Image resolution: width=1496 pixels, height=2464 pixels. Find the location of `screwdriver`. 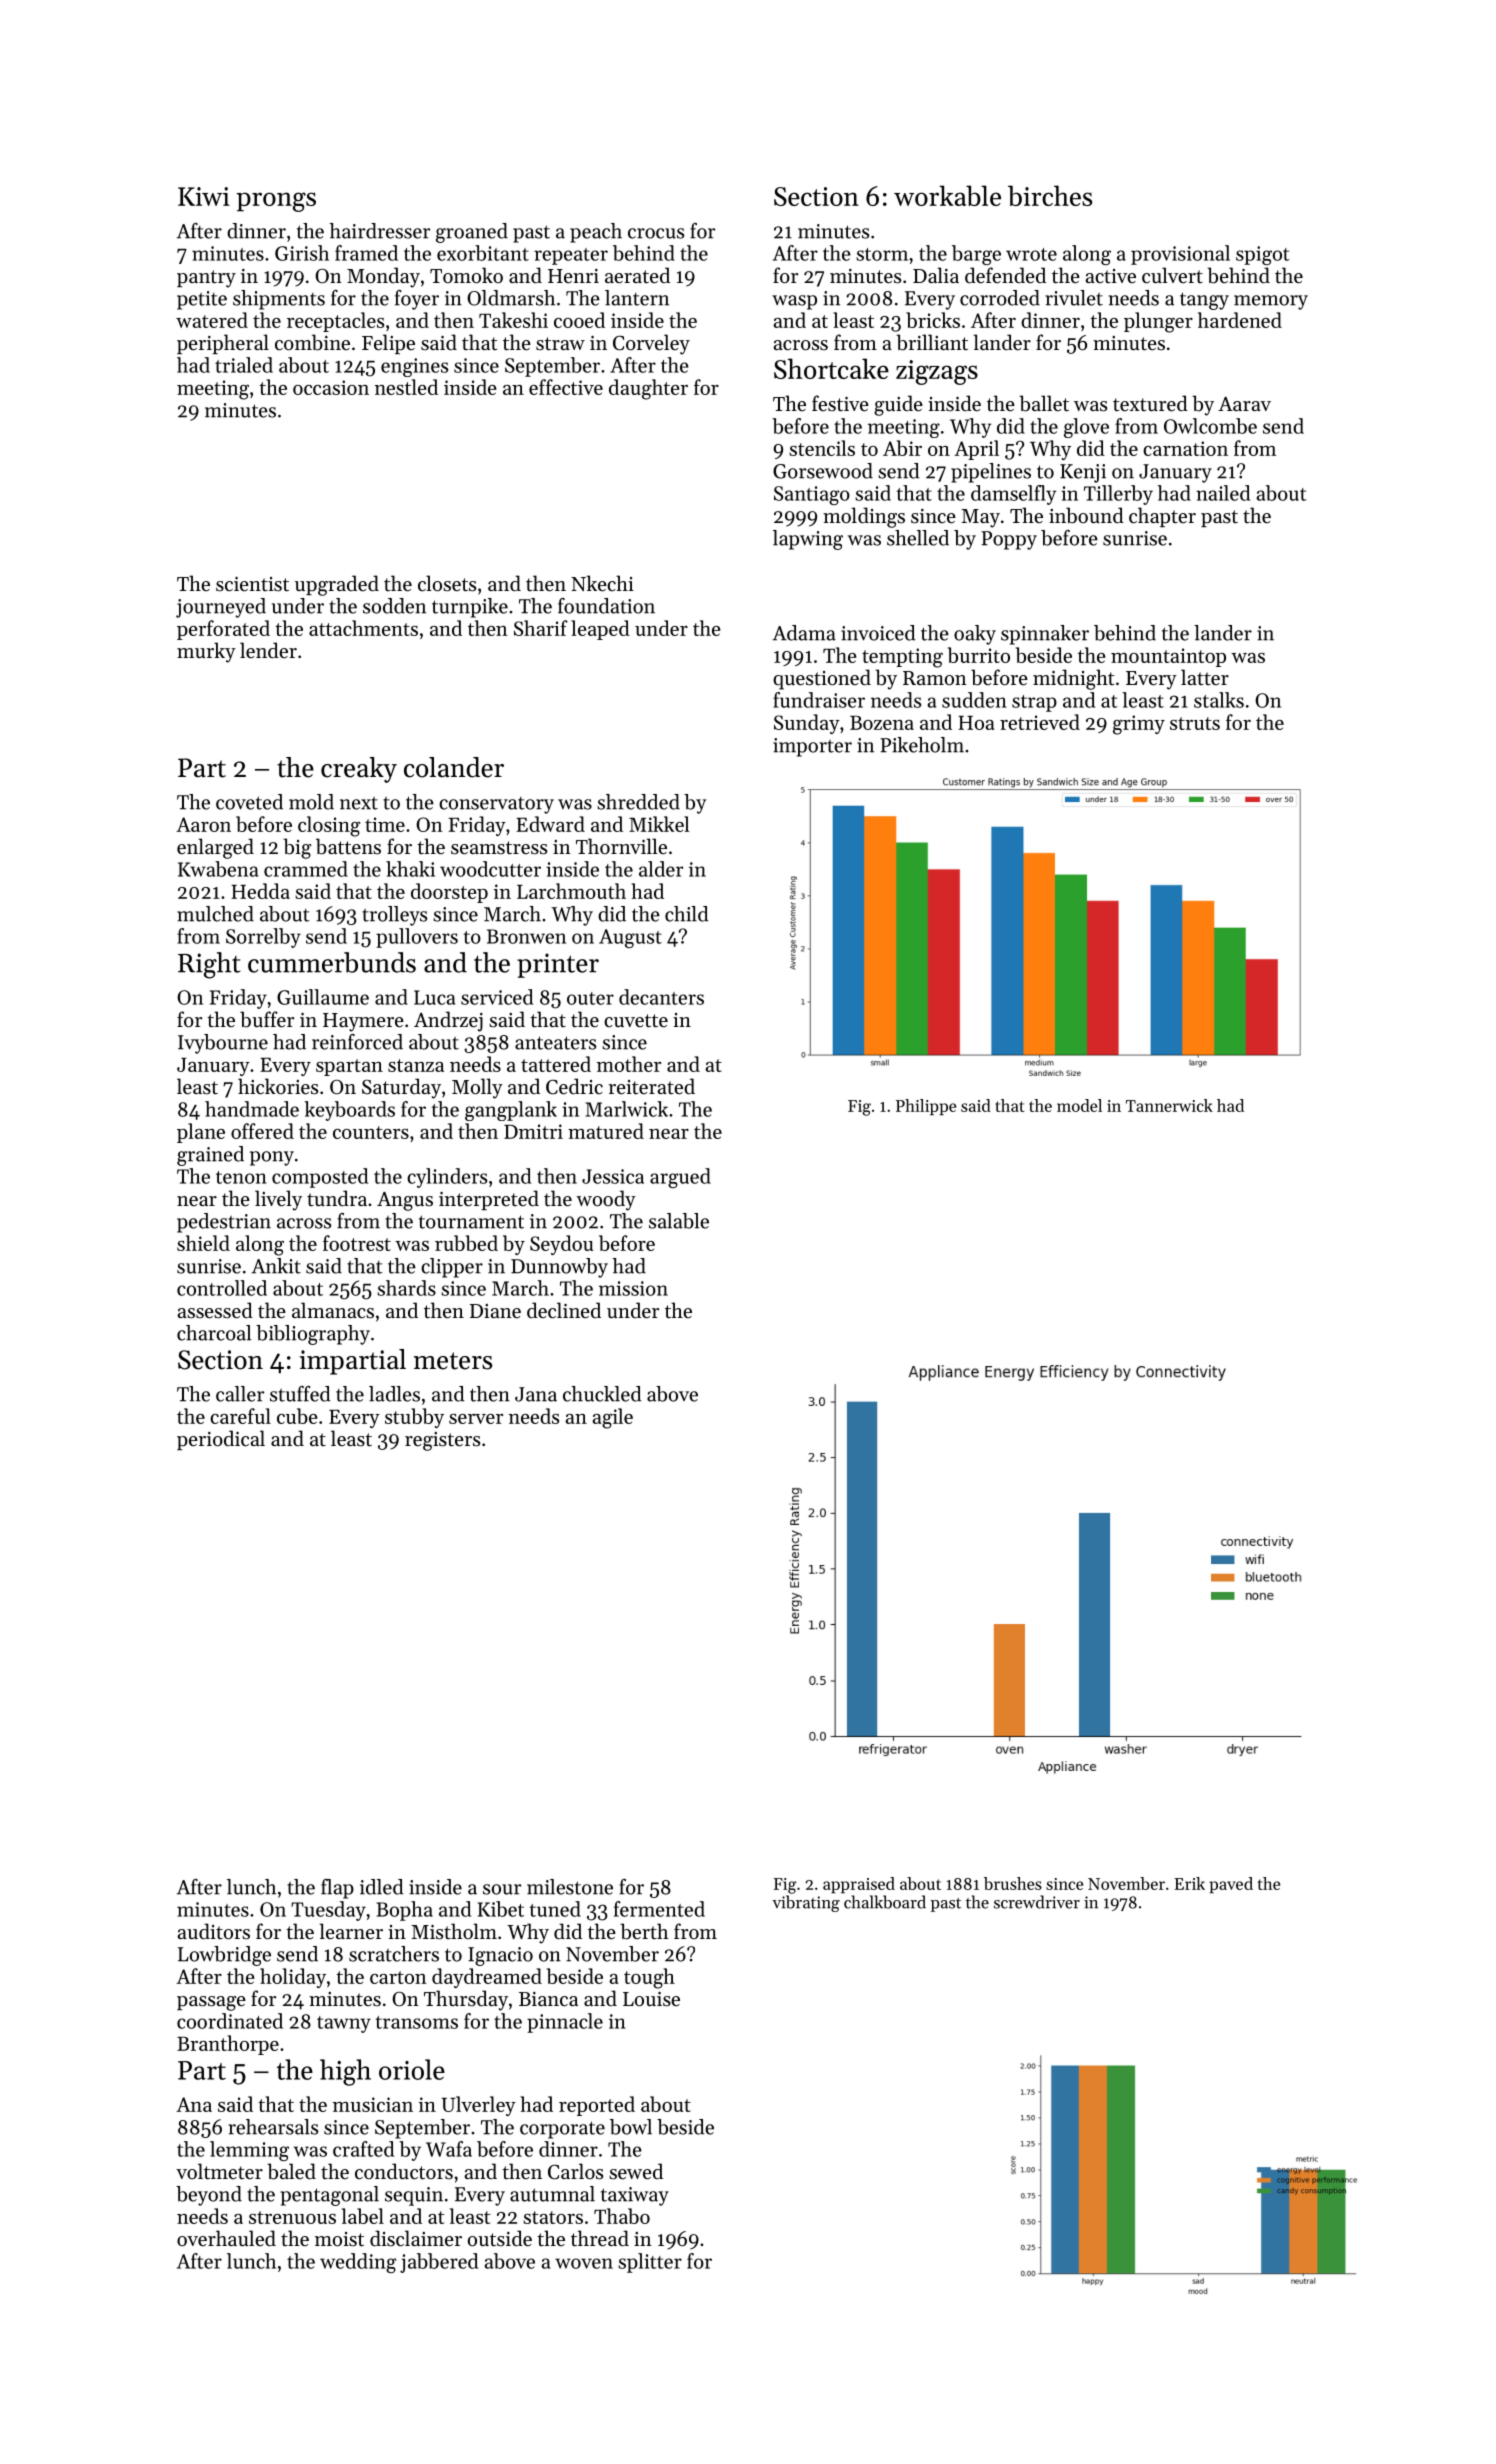

screwdriver is located at coordinates (1037, 1902).
